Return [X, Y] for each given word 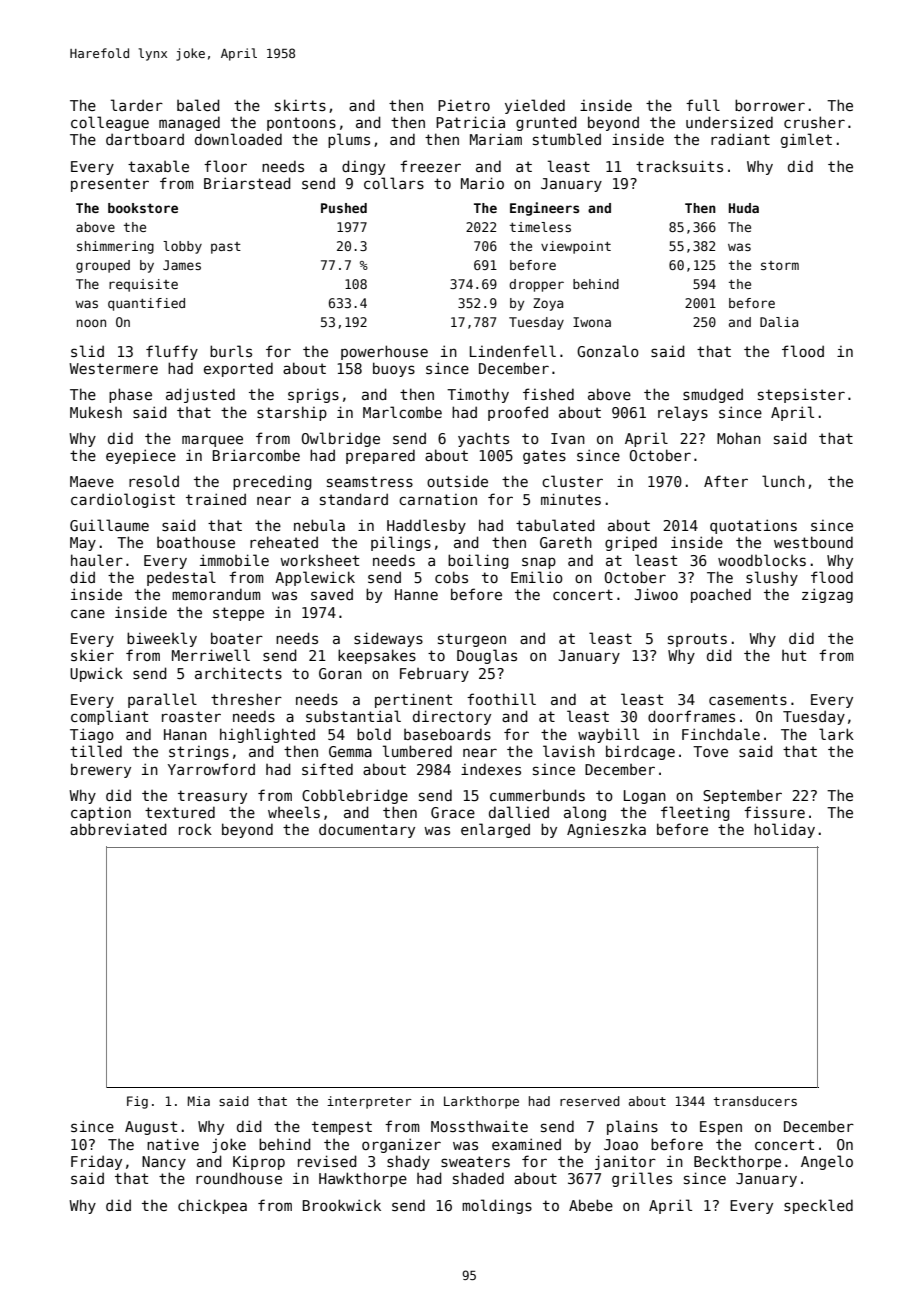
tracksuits [679, 166]
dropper [536, 285]
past [226, 248]
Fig [137, 1102]
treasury [212, 797]
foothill [501, 699]
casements [748, 699]
